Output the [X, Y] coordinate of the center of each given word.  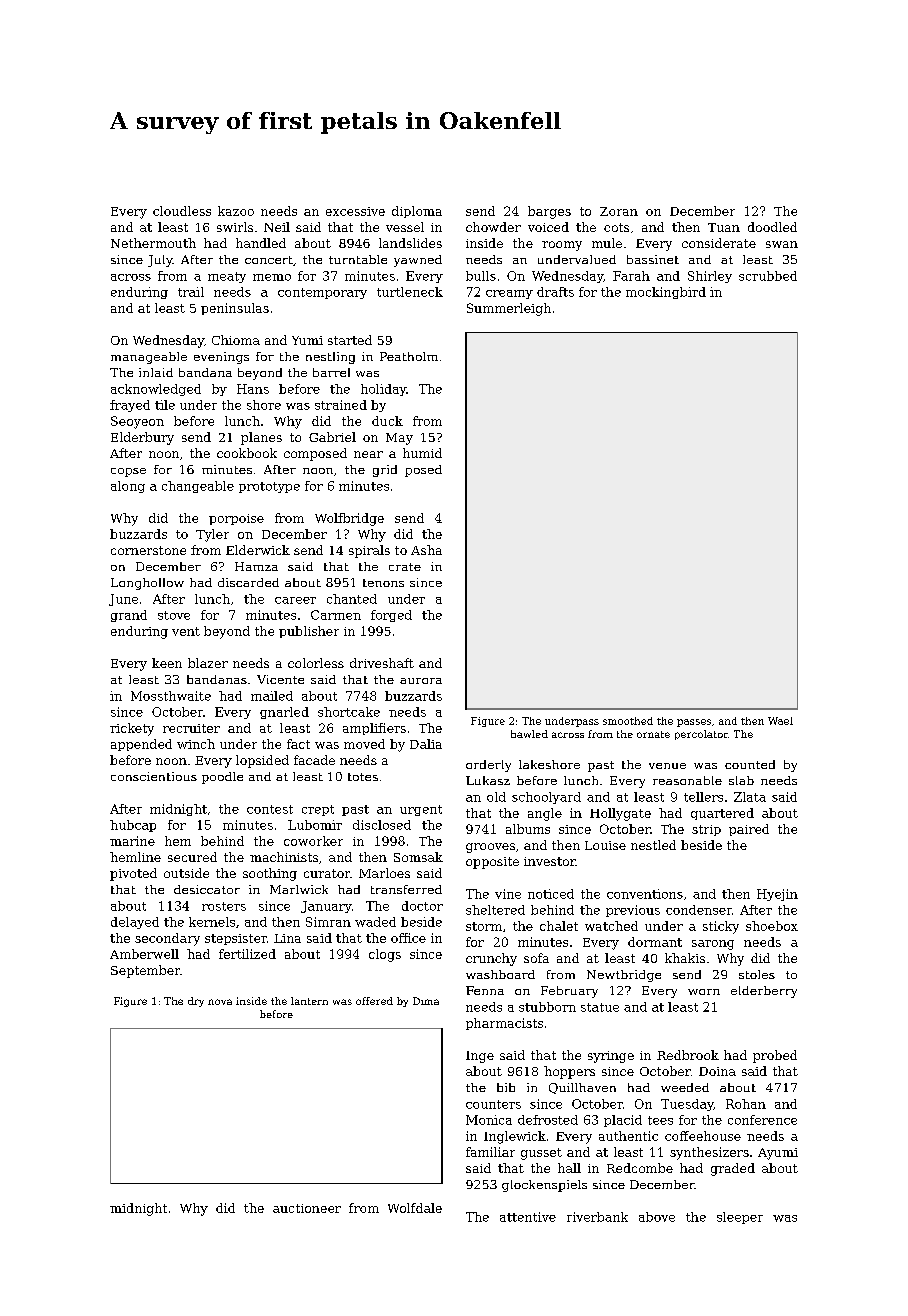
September [145, 971]
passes [694, 723]
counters [493, 1104]
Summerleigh [509, 309]
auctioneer [307, 1208]
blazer [208, 663]
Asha [426, 550]
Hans [253, 389]
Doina [717, 1071]
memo [272, 277]
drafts [555, 292]
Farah [631, 276]
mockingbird [666, 293]
